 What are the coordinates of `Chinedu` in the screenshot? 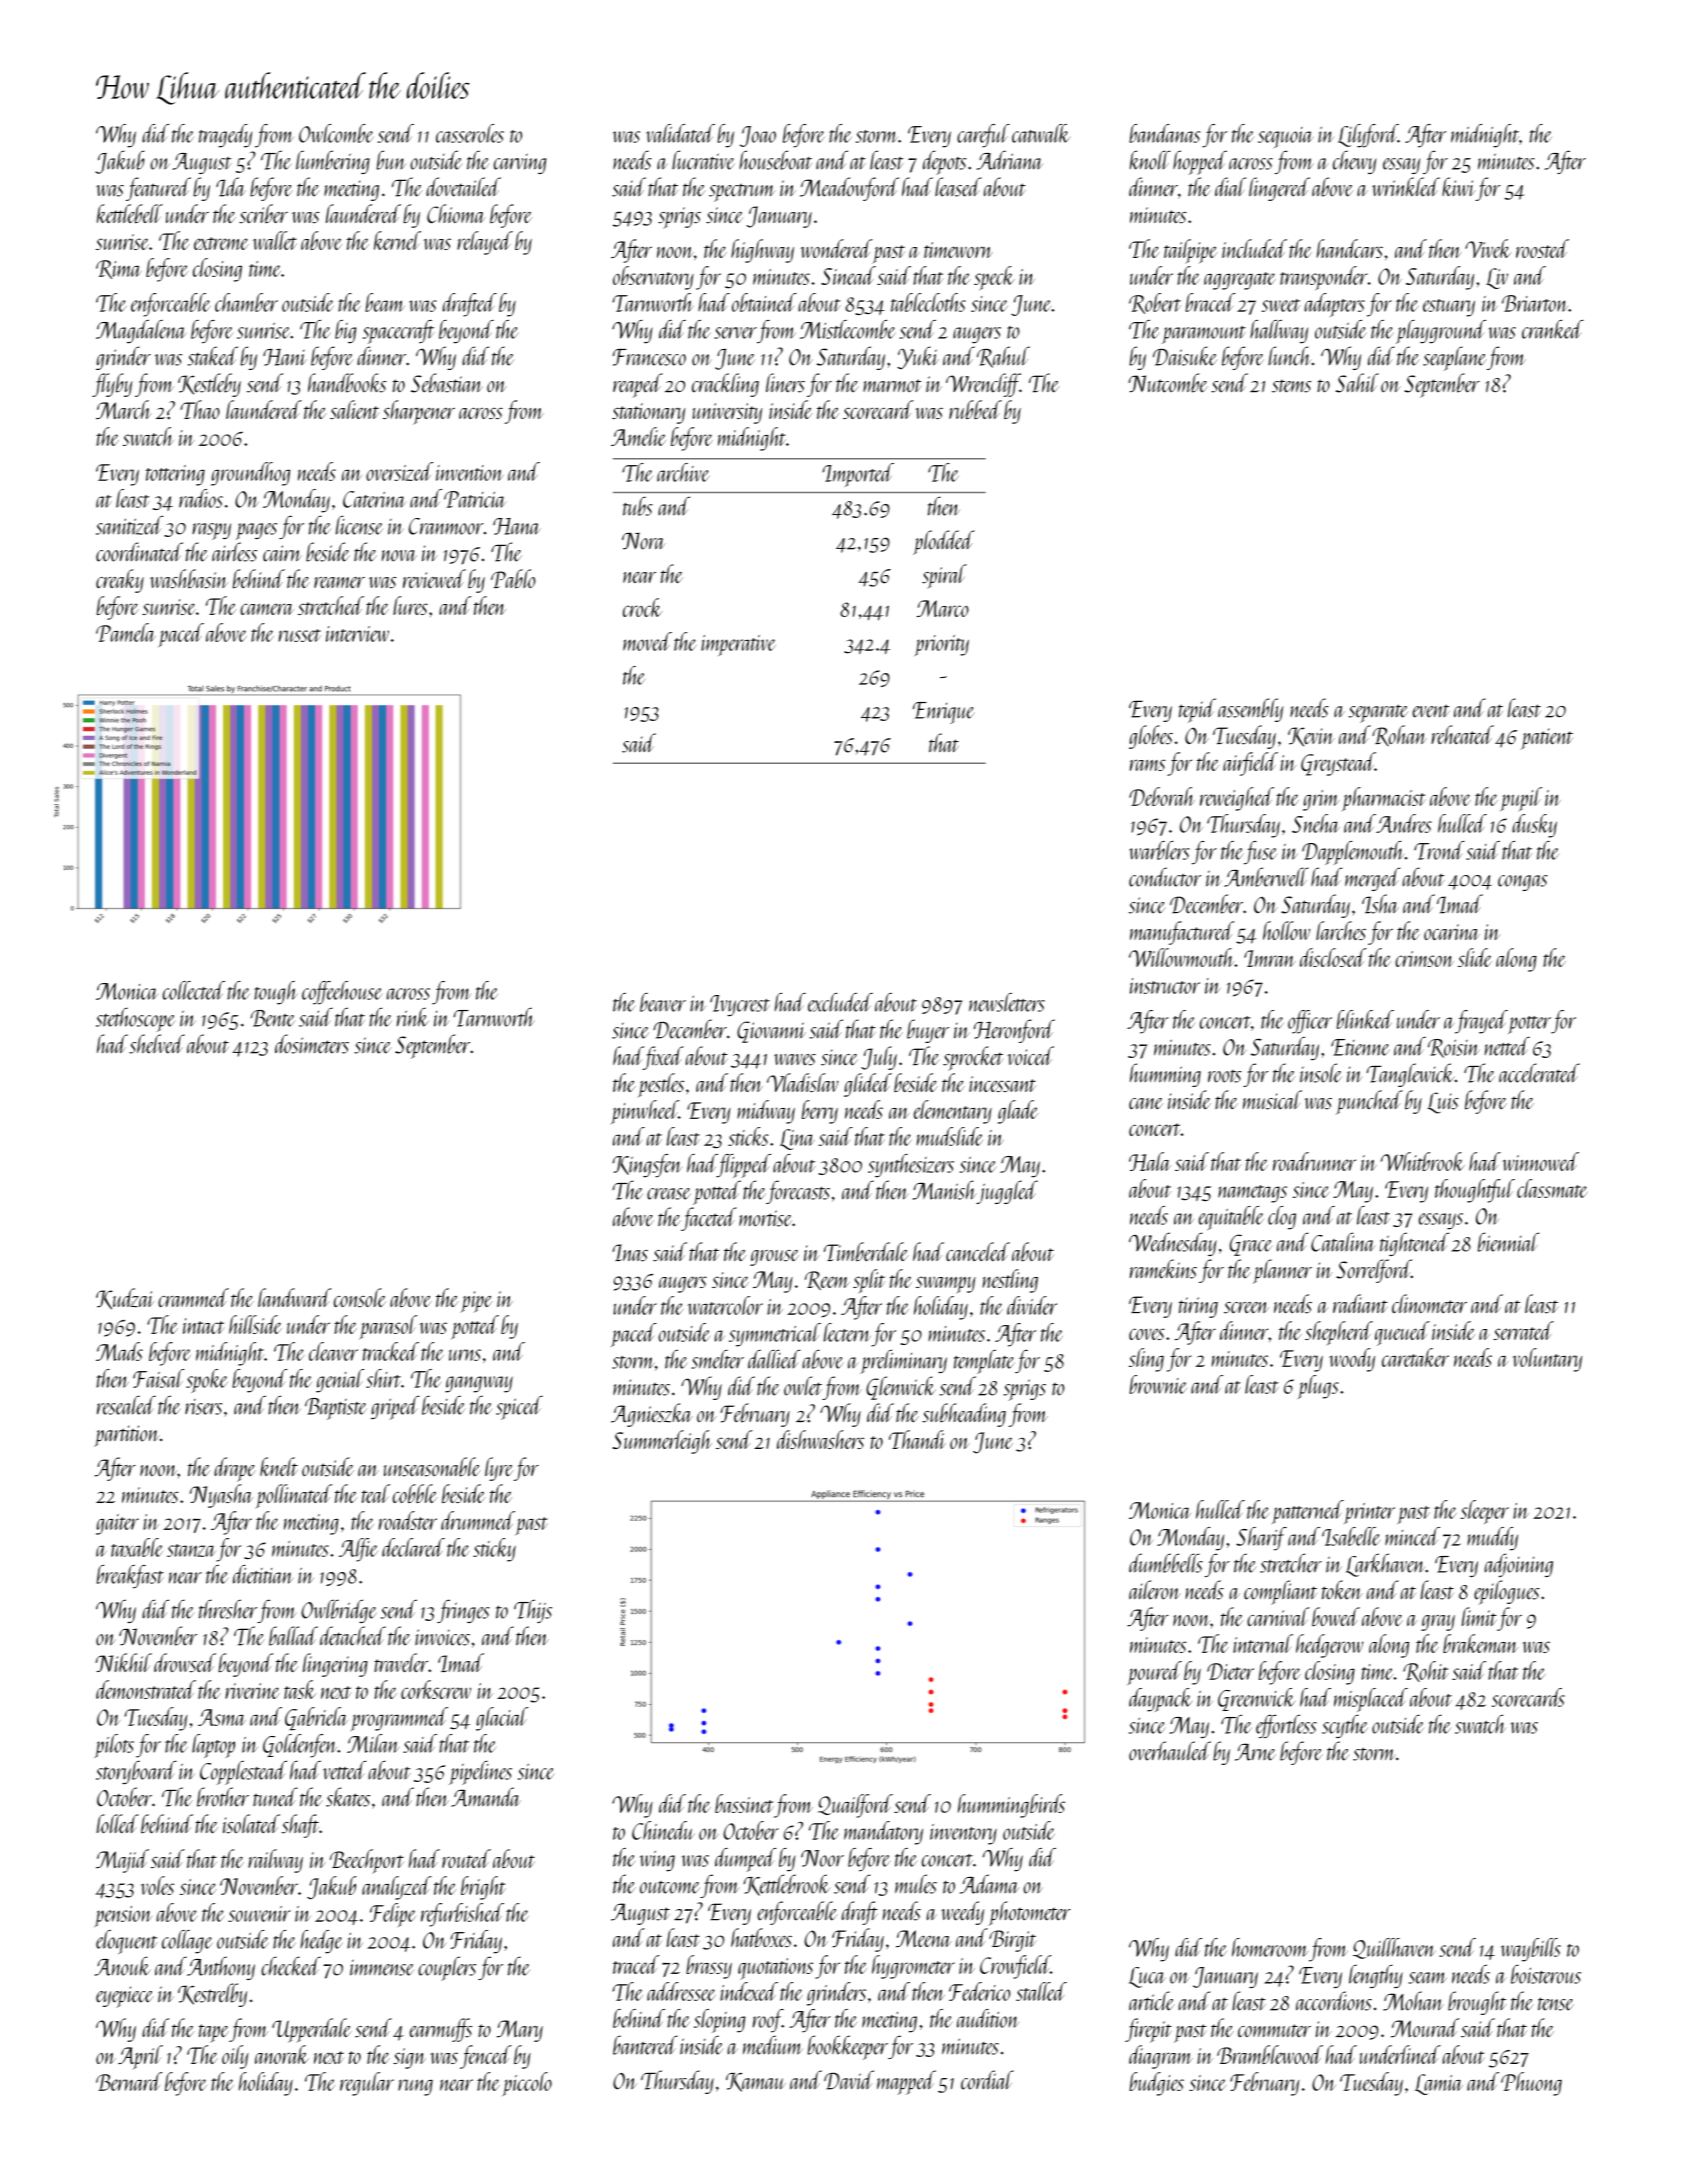 It's located at (663, 1830).
